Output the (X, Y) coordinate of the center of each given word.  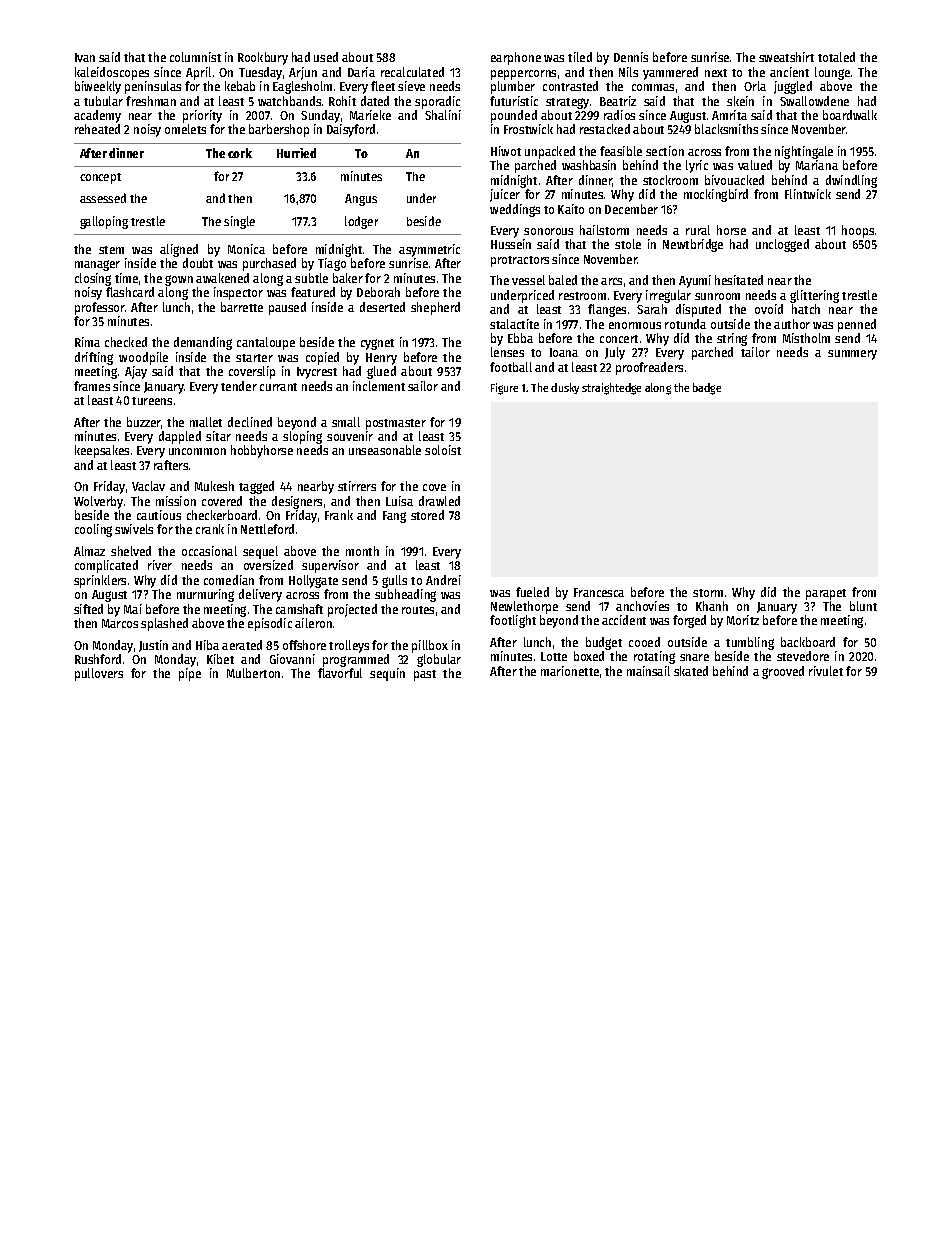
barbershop (279, 130)
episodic (270, 624)
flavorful (340, 673)
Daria (361, 72)
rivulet (826, 671)
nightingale (804, 152)
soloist (443, 450)
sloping (302, 437)
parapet (826, 594)
